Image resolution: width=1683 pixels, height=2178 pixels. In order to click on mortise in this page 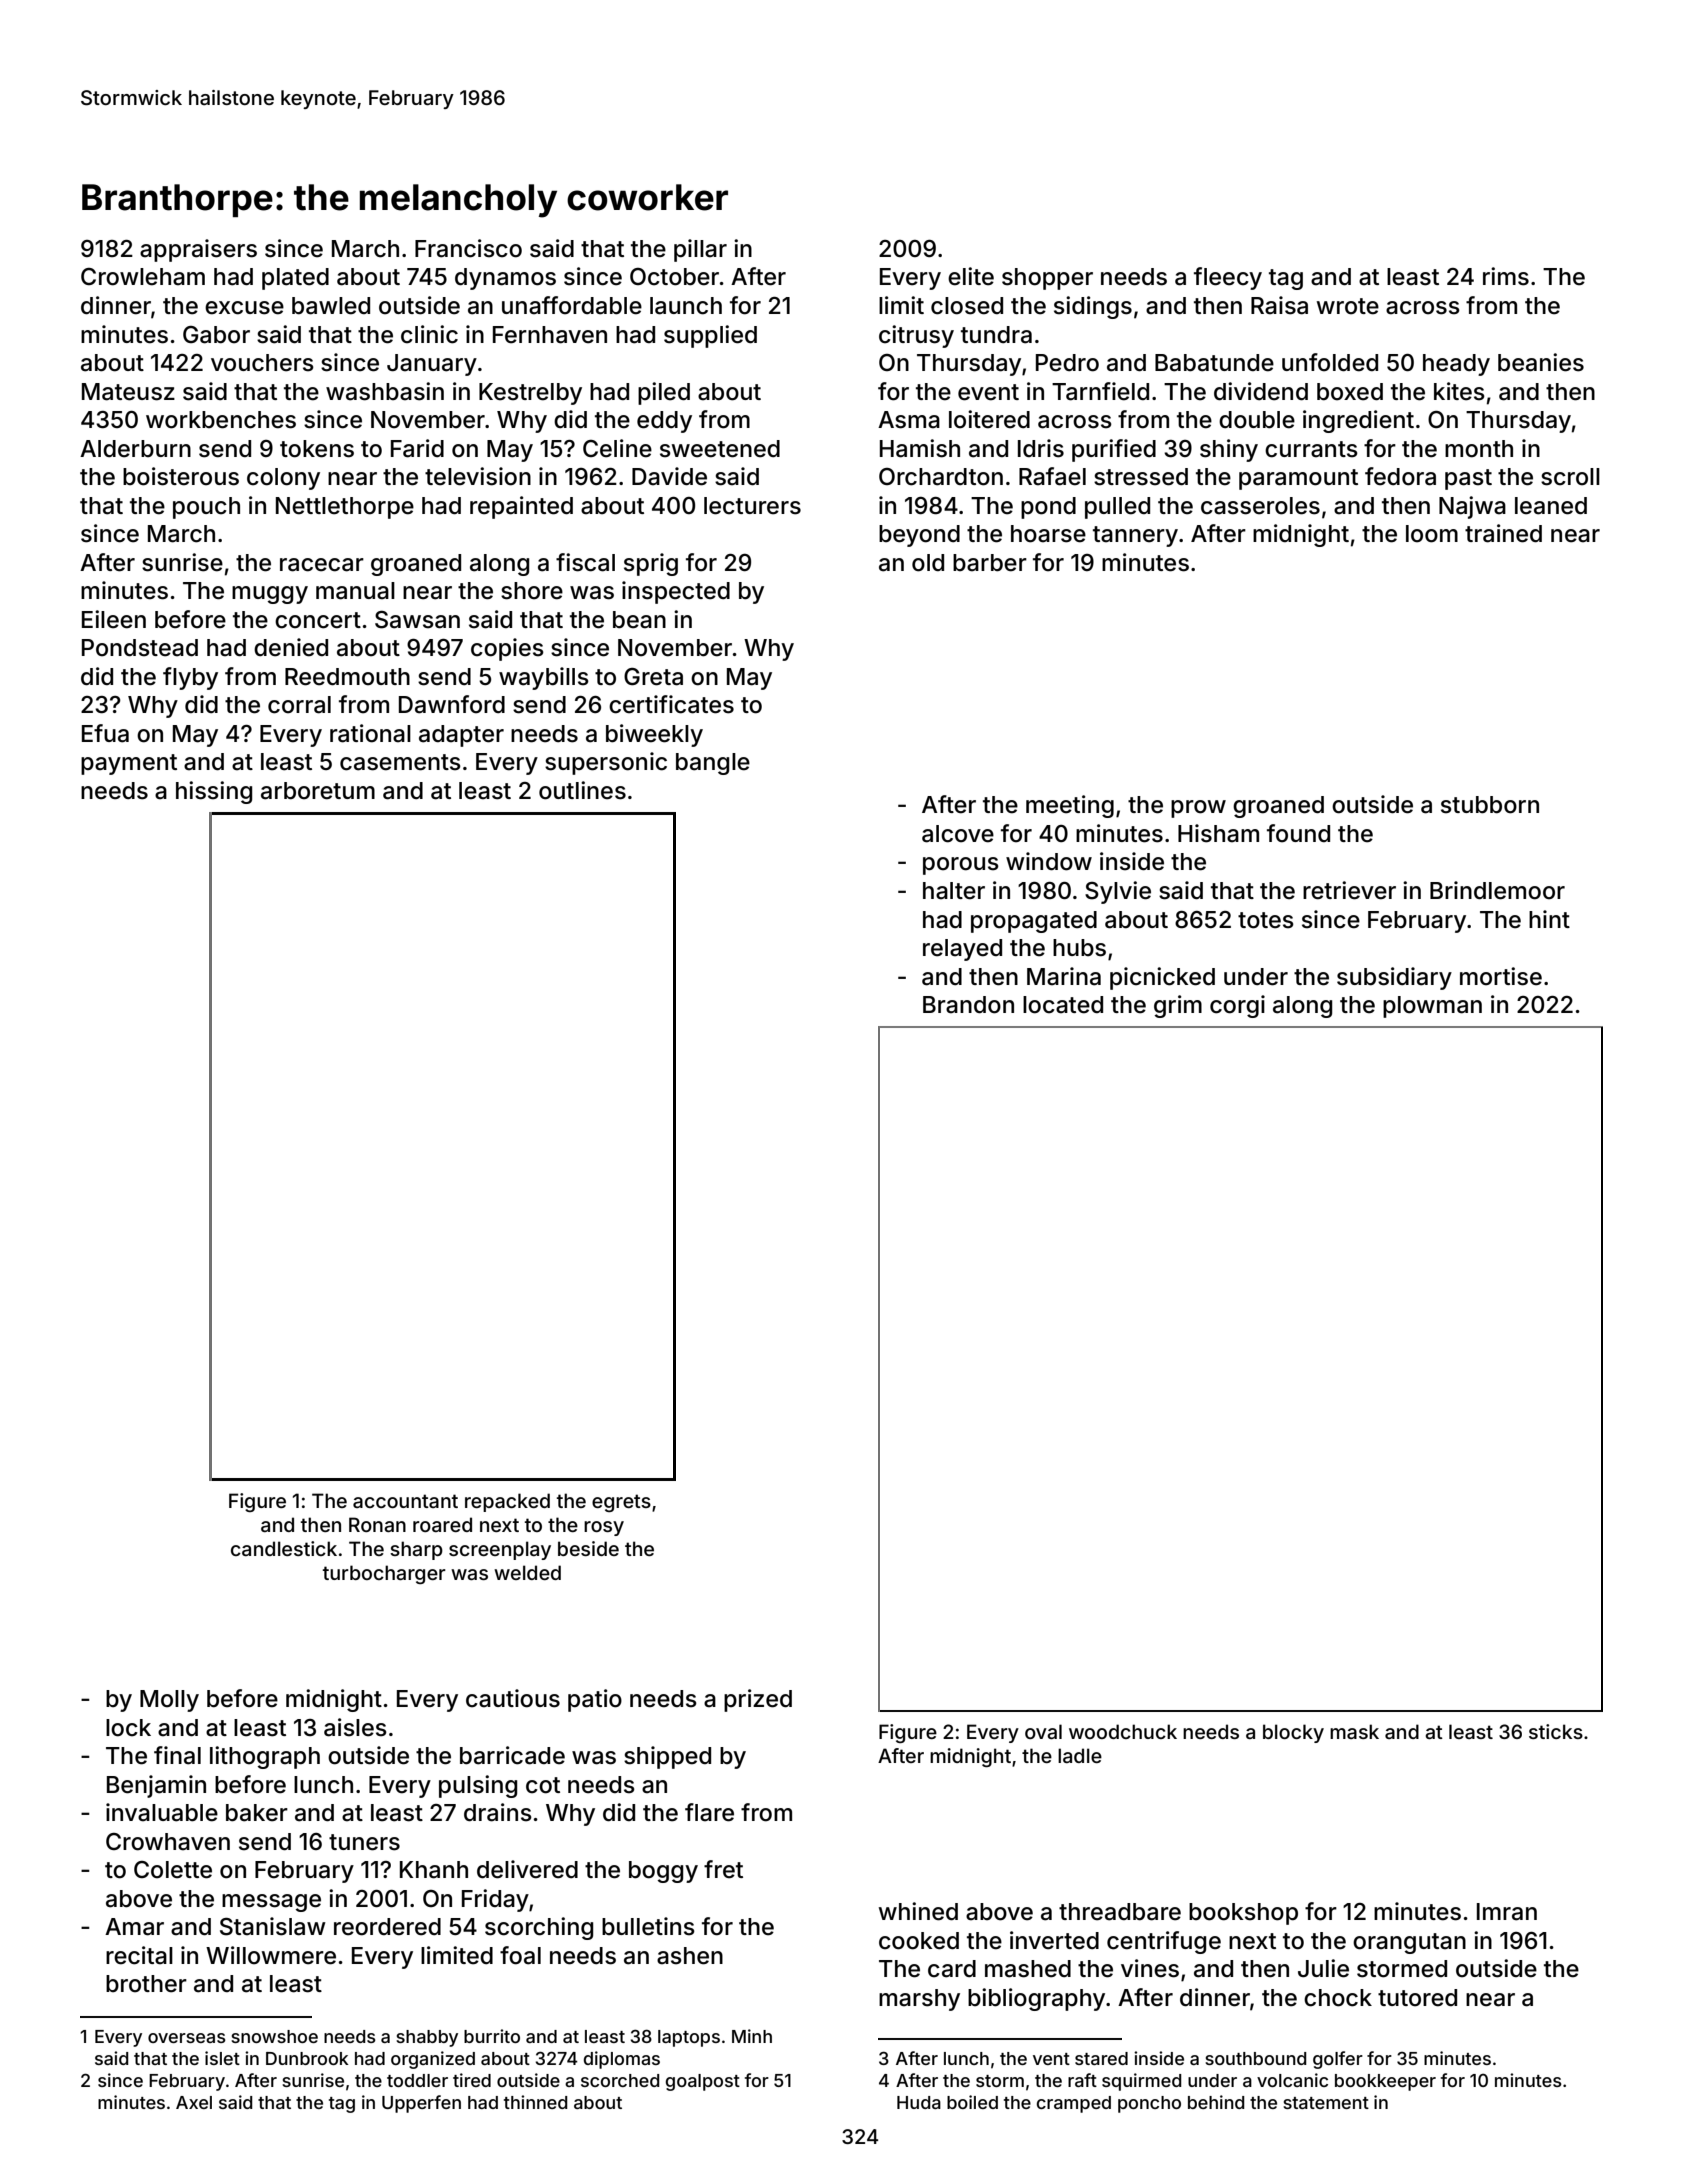, I will do `click(1501, 976)`.
